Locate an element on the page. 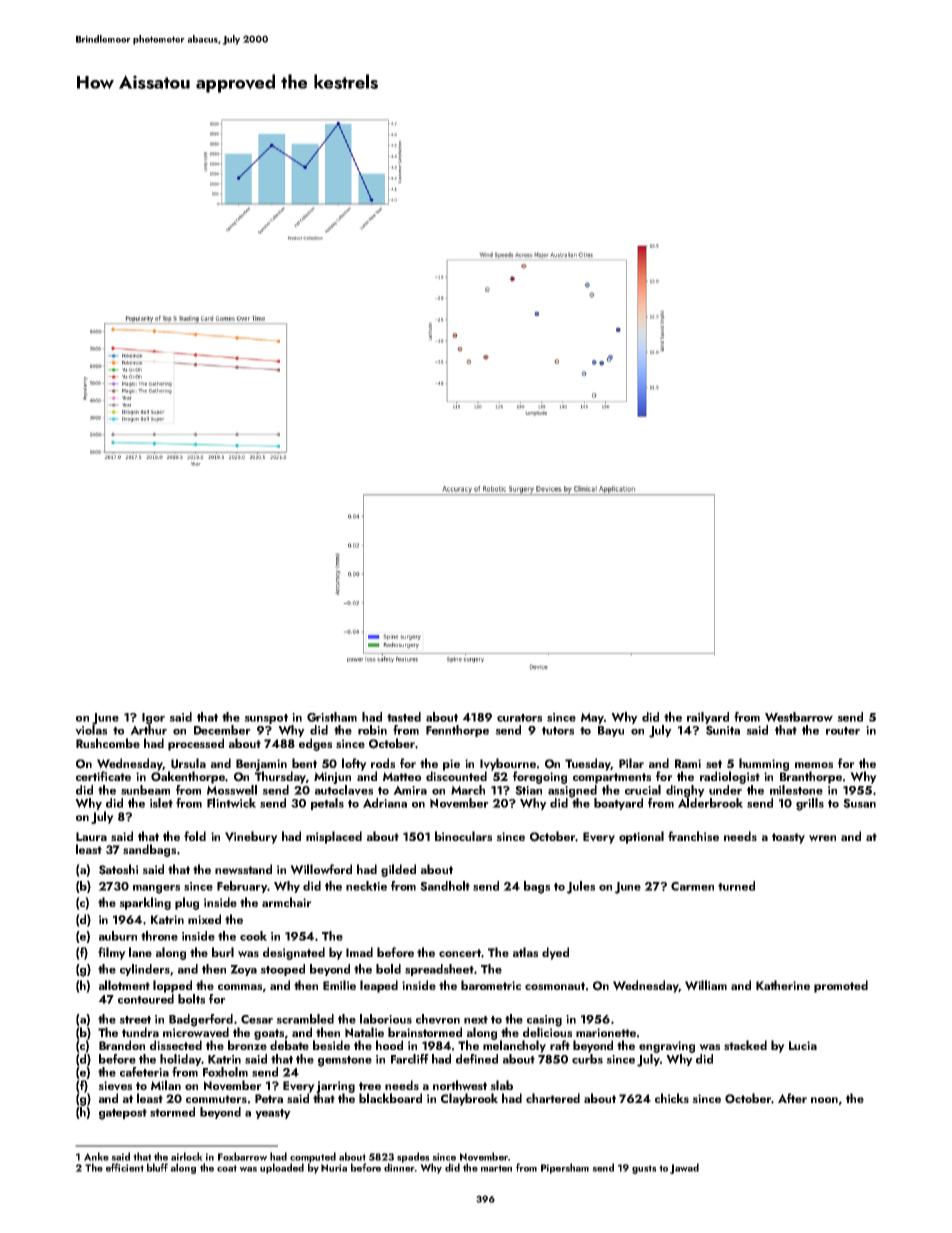  Jawad is located at coordinates (684, 1168).
